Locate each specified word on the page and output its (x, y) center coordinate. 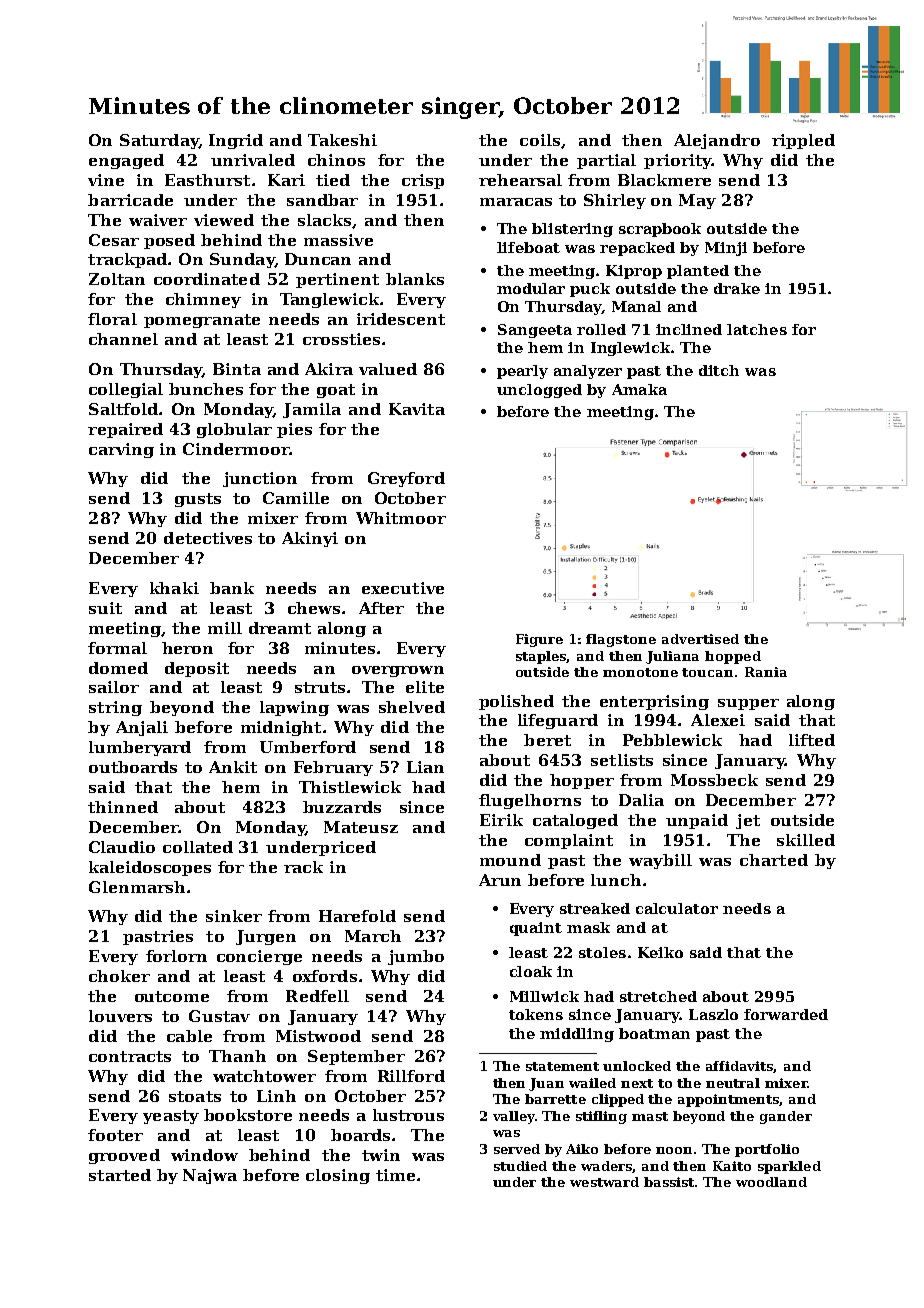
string (115, 708)
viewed (224, 220)
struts (320, 687)
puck (590, 290)
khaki (174, 588)
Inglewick (630, 349)
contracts (130, 1056)
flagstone (621, 640)
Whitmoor (401, 518)
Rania (766, 672)
